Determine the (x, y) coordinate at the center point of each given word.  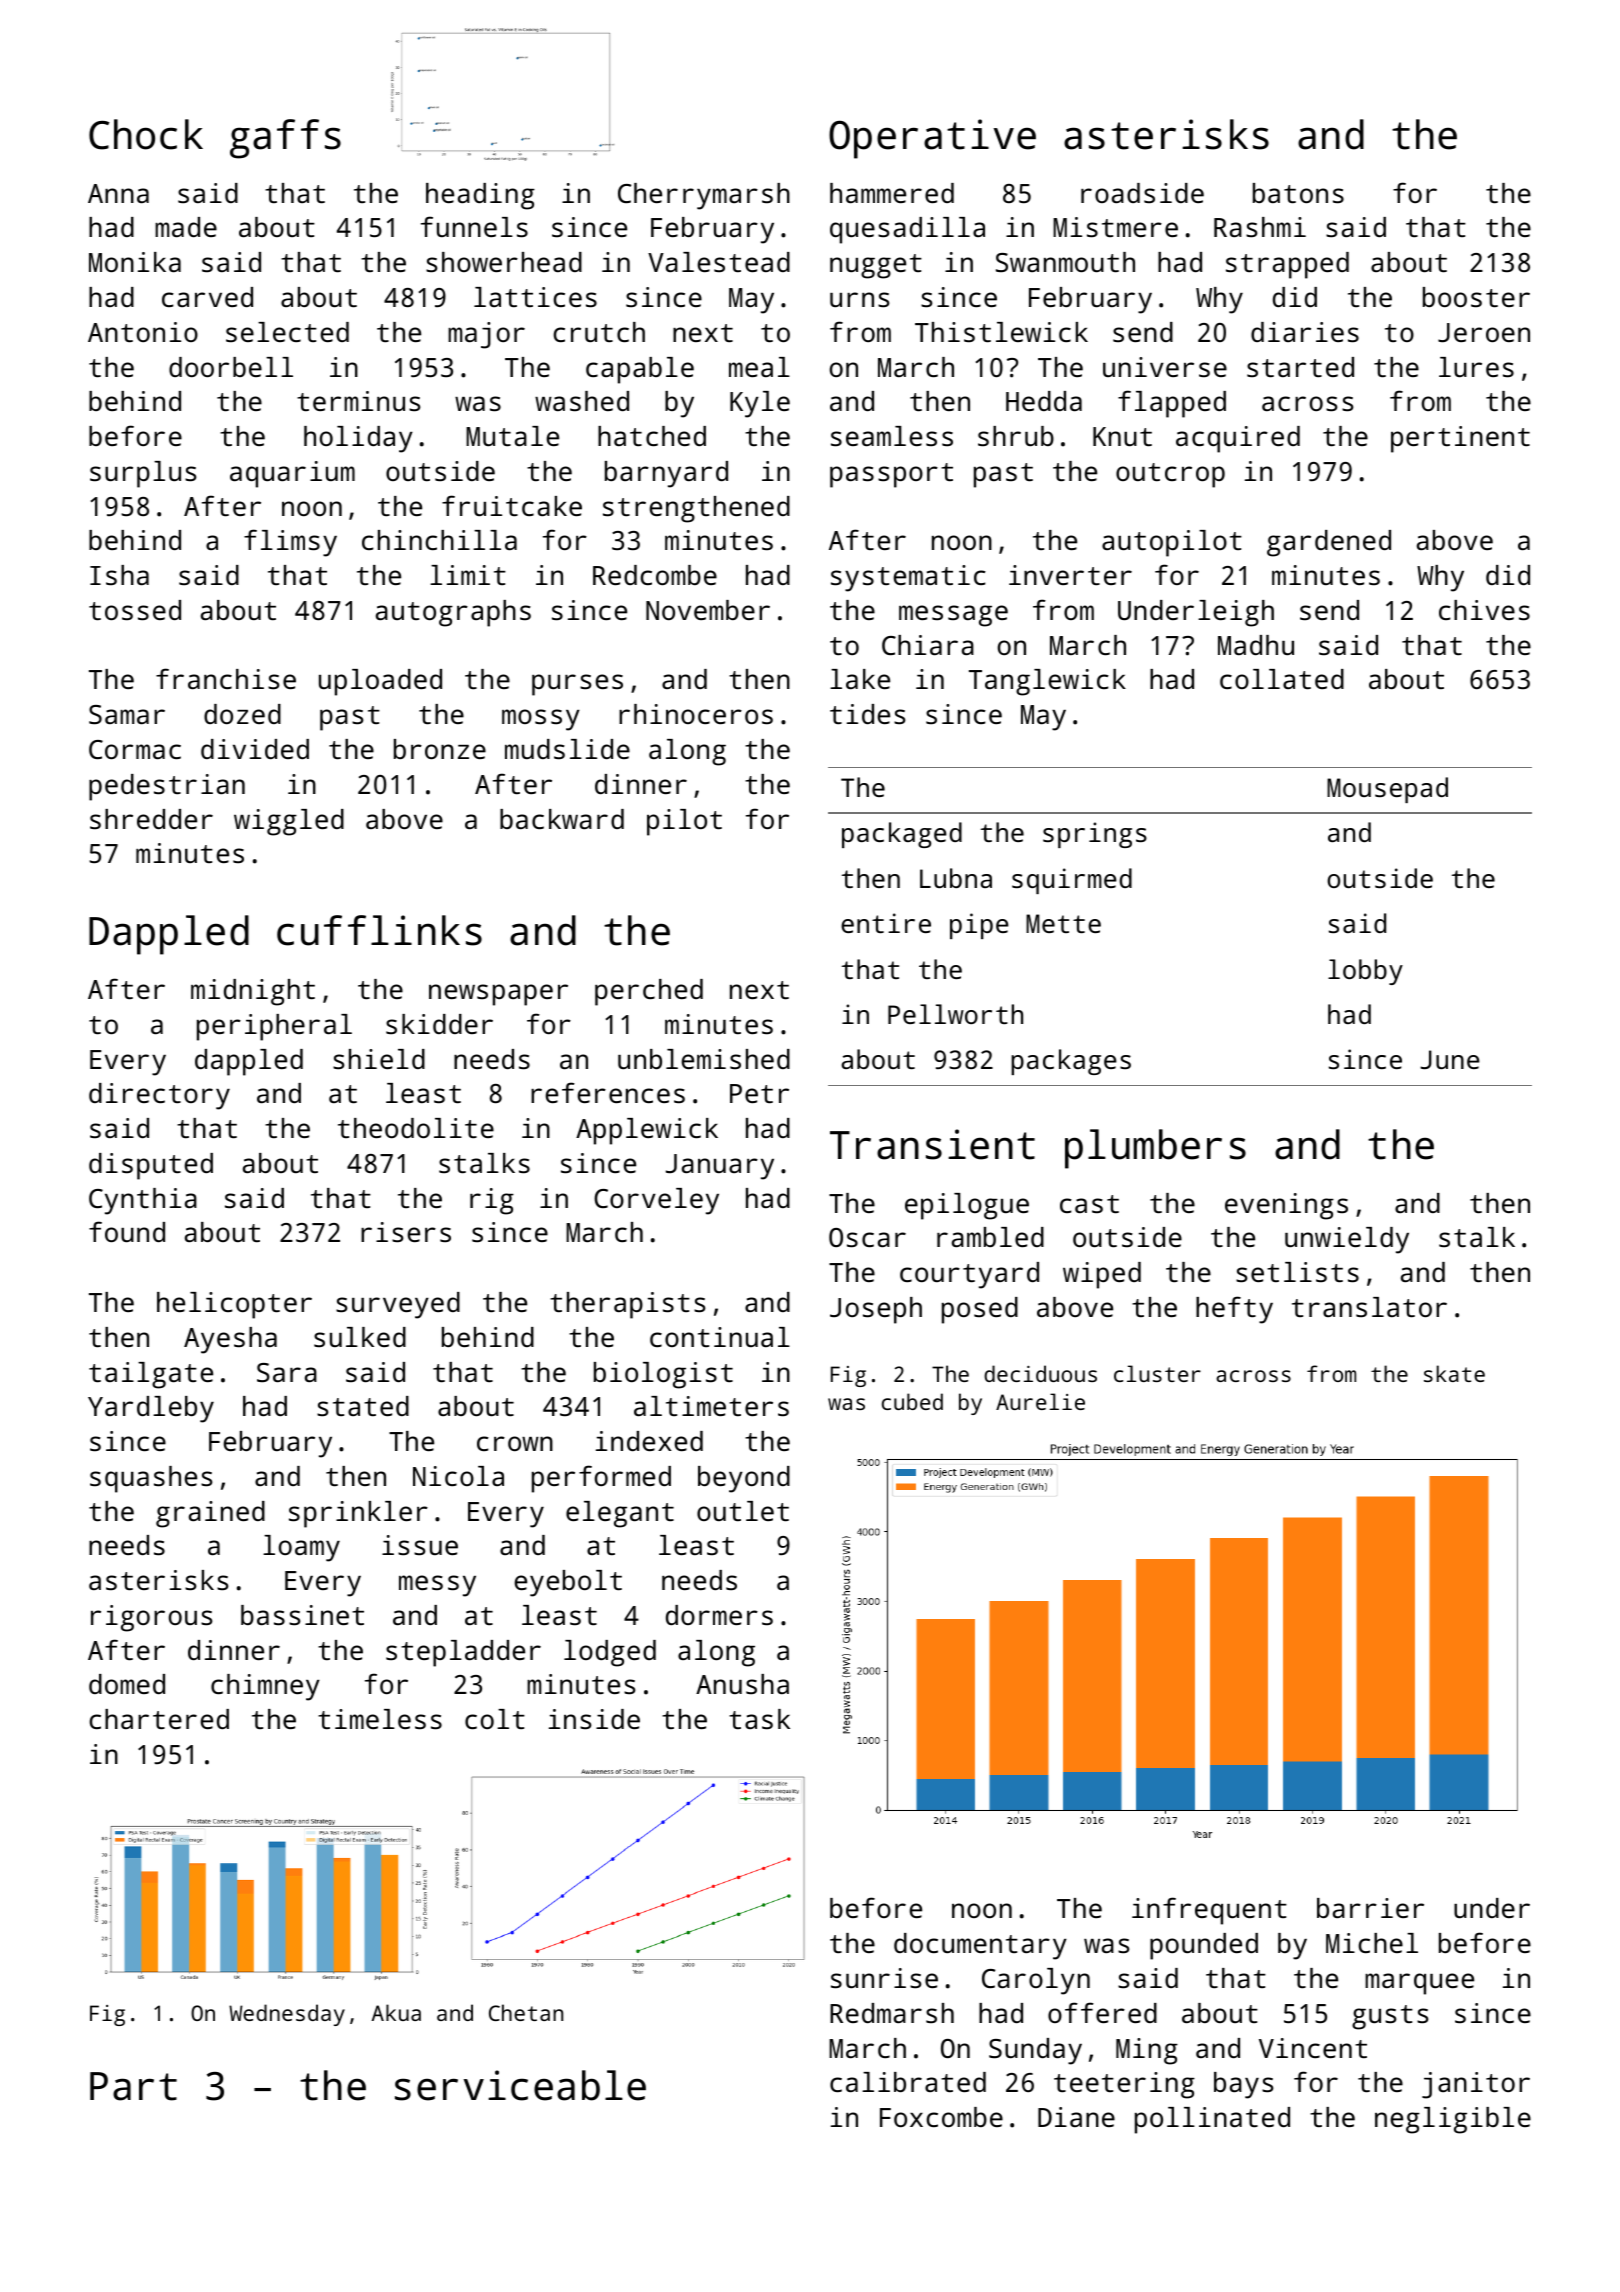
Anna (118, 193)
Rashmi (1260, 227)
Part (133, 2086)
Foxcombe (941, 2117)
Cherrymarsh (704, 196)
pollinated (1212, 2120)
